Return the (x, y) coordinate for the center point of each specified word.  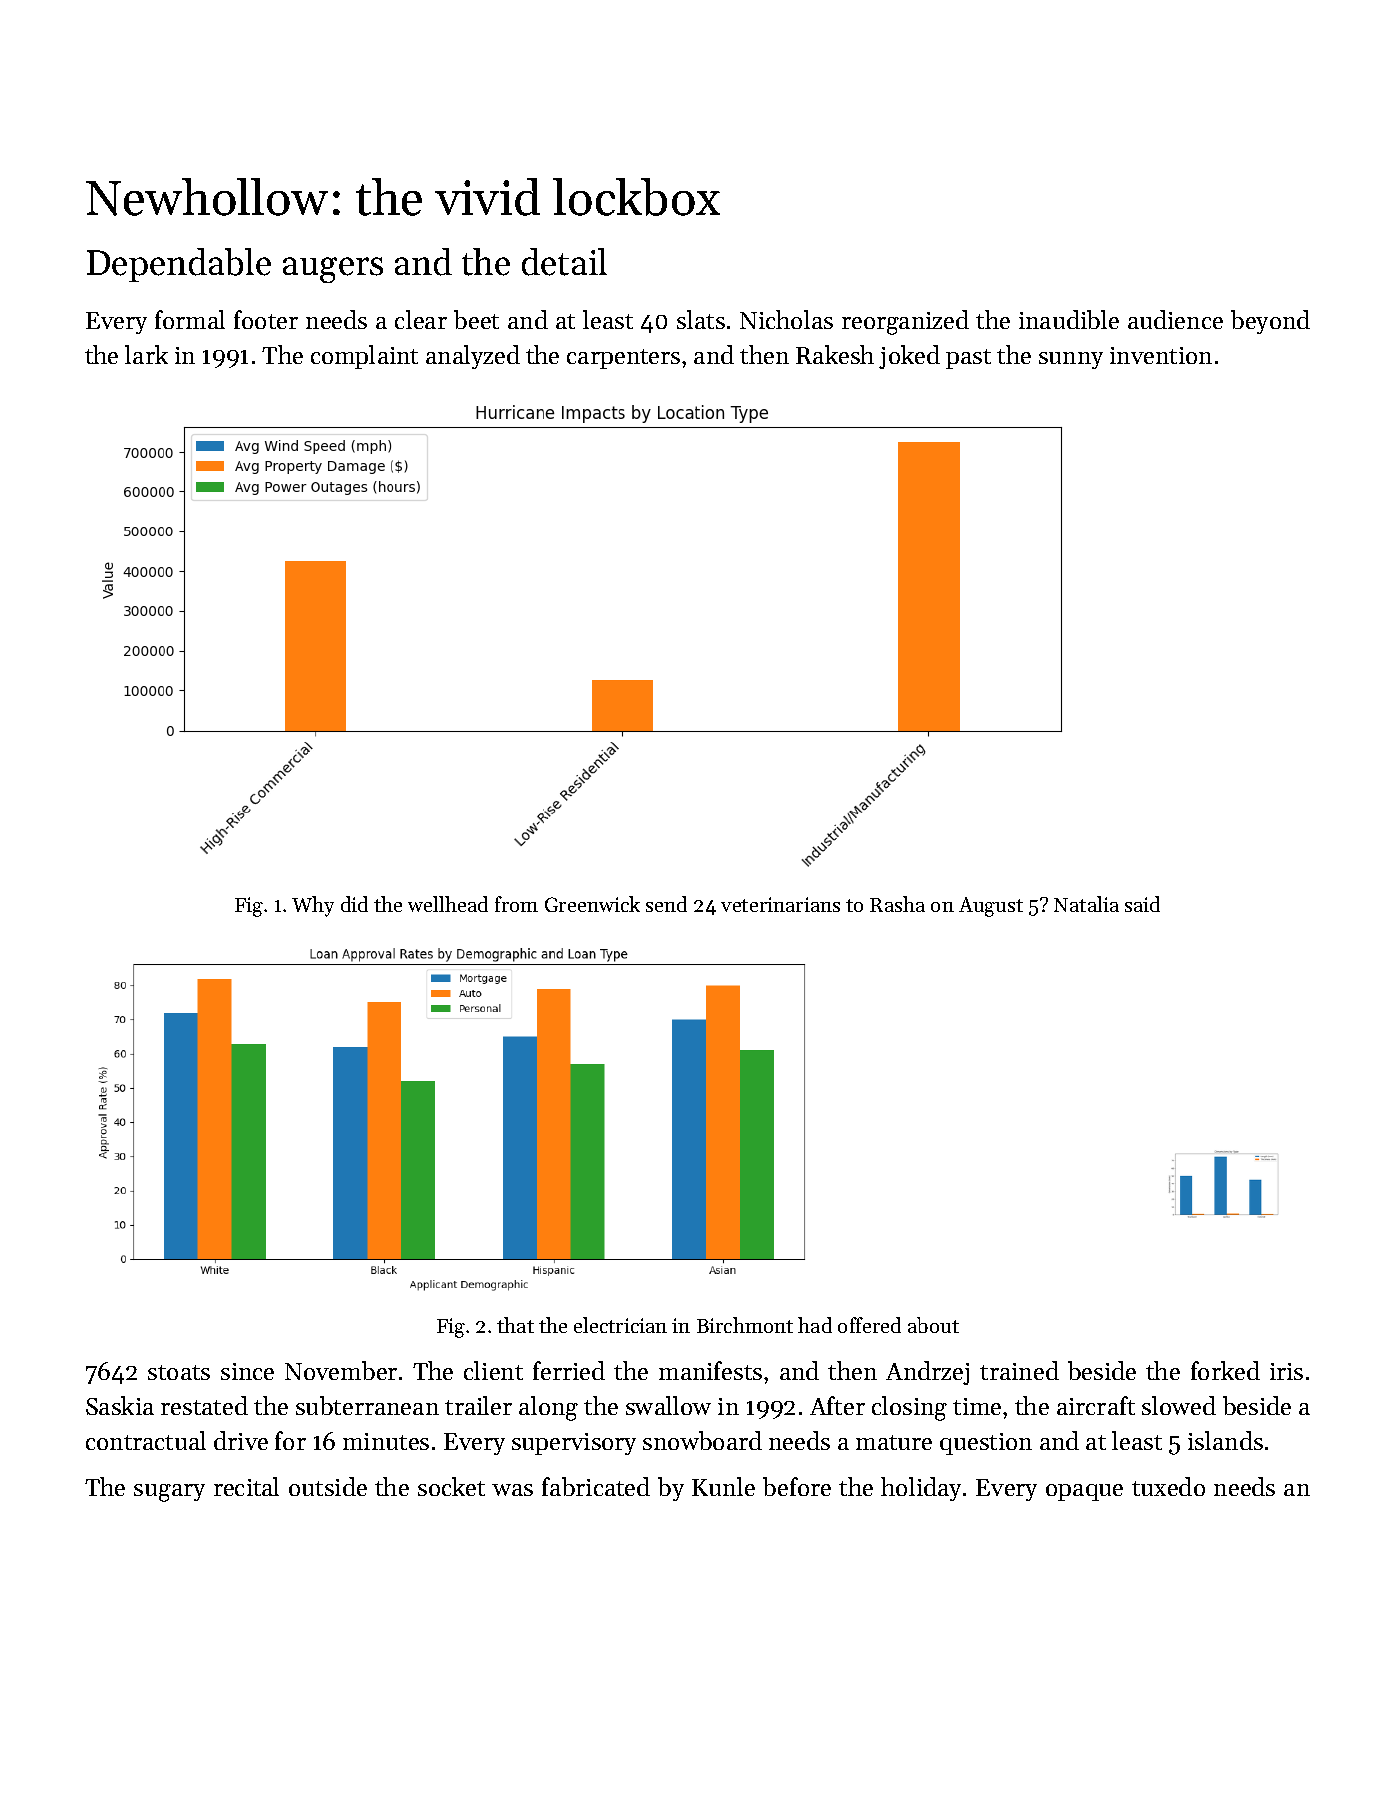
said (1142, 904)
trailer (478, 1405)
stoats (179, 1372)
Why (313, 906)
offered (869, 1325)
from (516, 904)
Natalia (1086, 904)
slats (701, 319)
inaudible (1069, 319)
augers (333, 270)
